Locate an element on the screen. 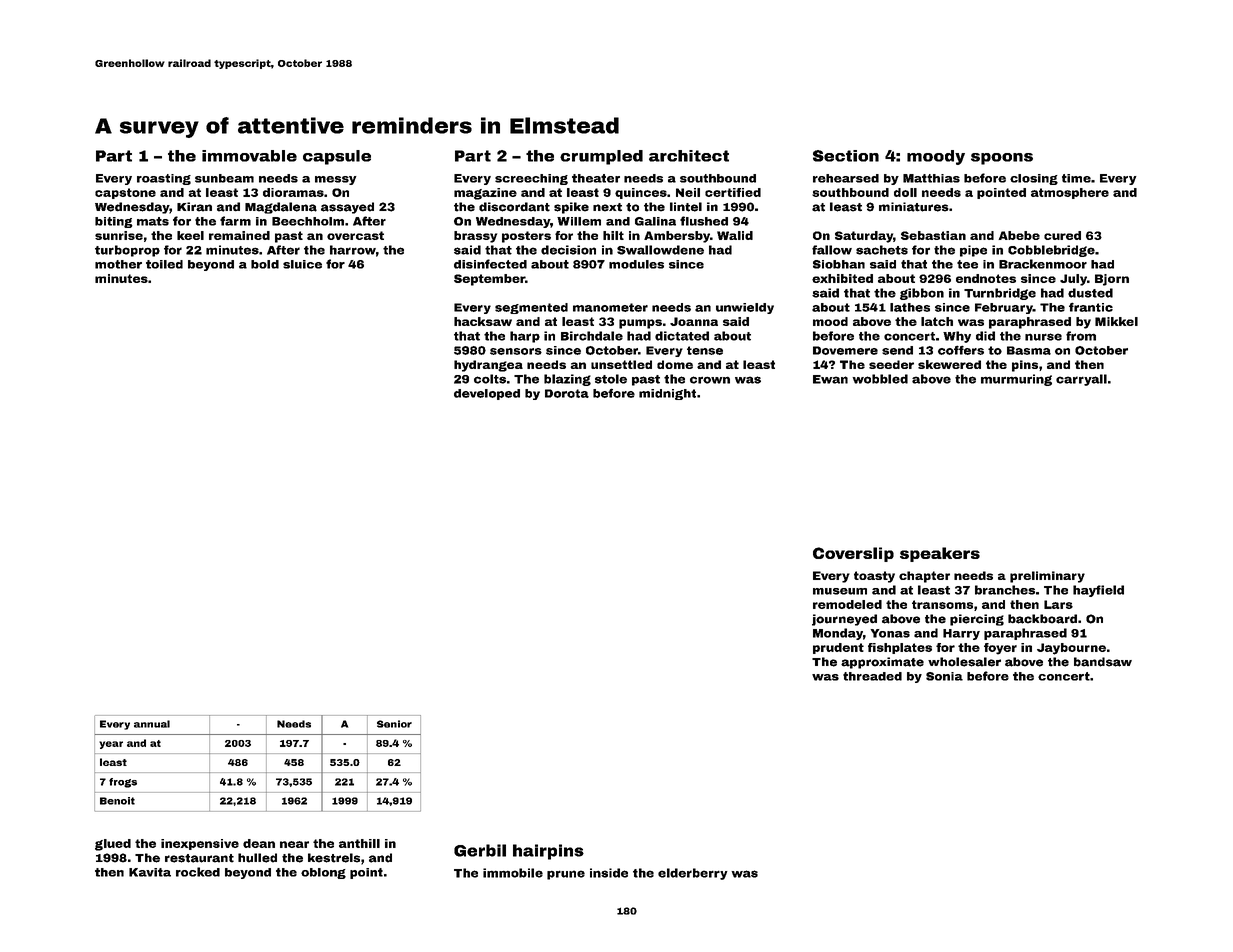 This screenshot has height=952, width=1233. elderberry is located at coordinates (692, 874).
